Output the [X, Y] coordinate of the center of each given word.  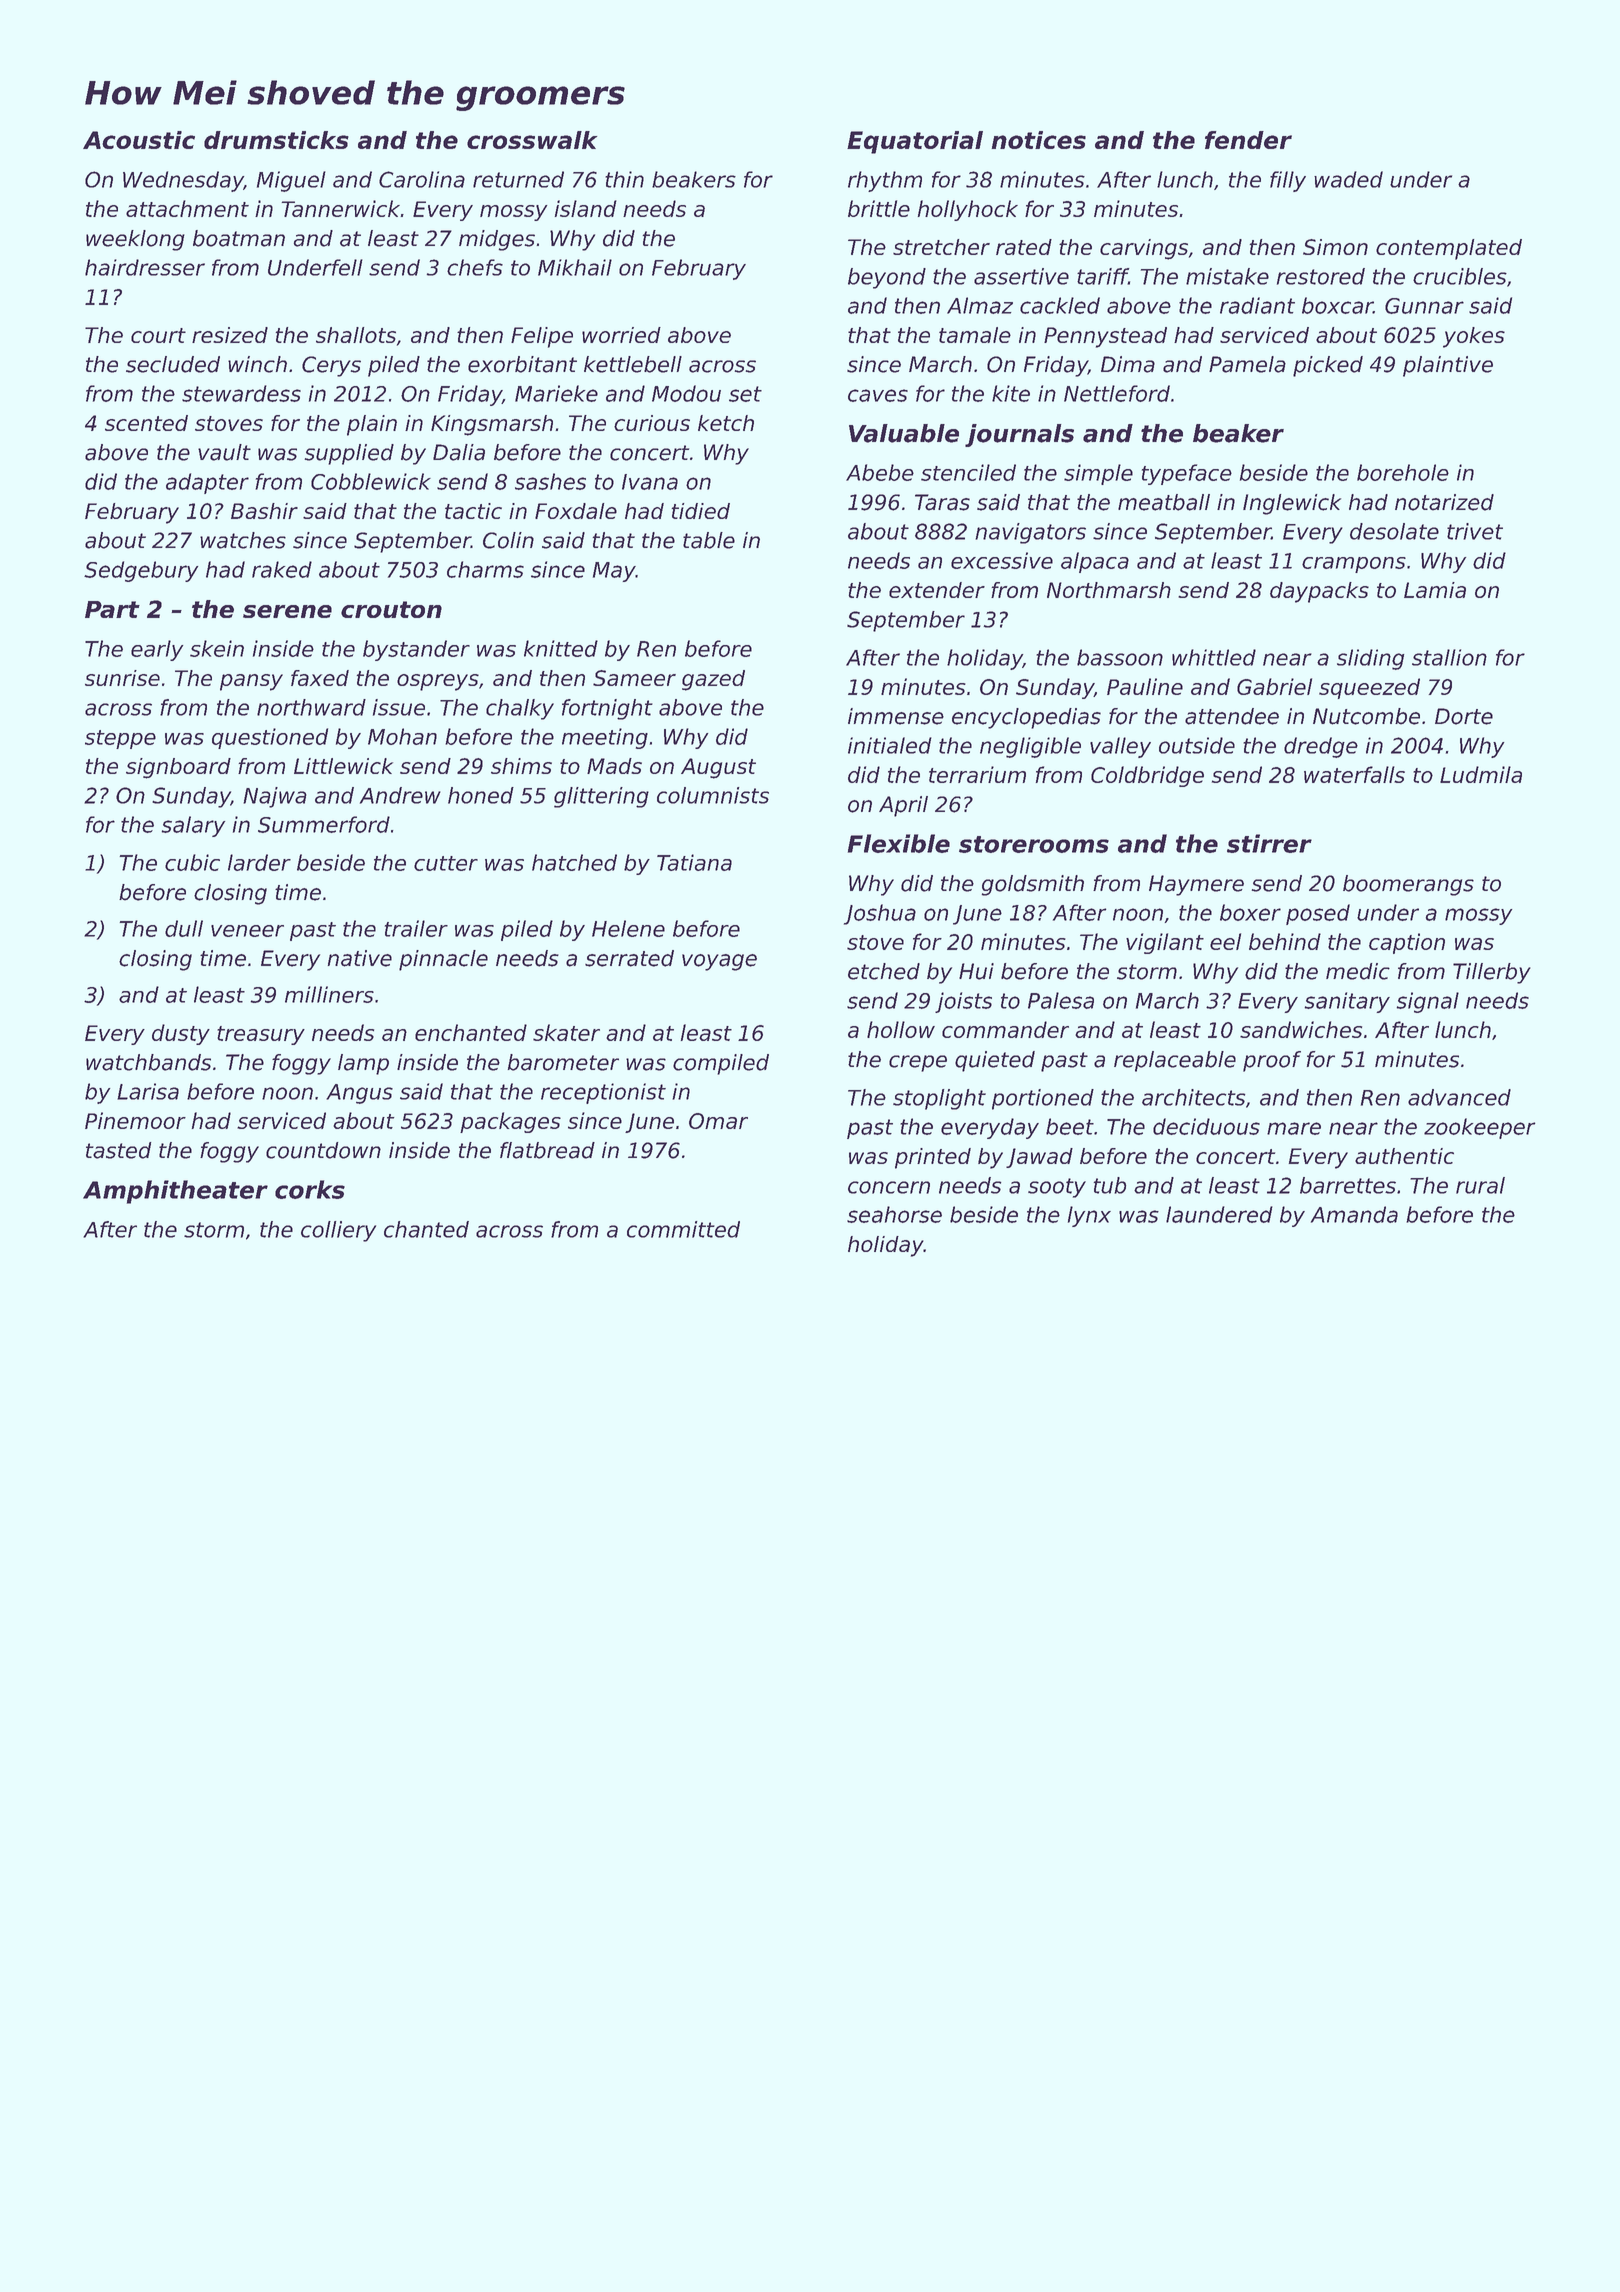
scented [146, 423]
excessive [1002, 560]
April [903, 806]
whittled [1214, 657]
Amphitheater [175, 1192]
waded [1348, 179]
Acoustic [139, 140]
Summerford [324, 824]
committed [683, 1229]
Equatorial [915, 142]
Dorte [1464, 716]
